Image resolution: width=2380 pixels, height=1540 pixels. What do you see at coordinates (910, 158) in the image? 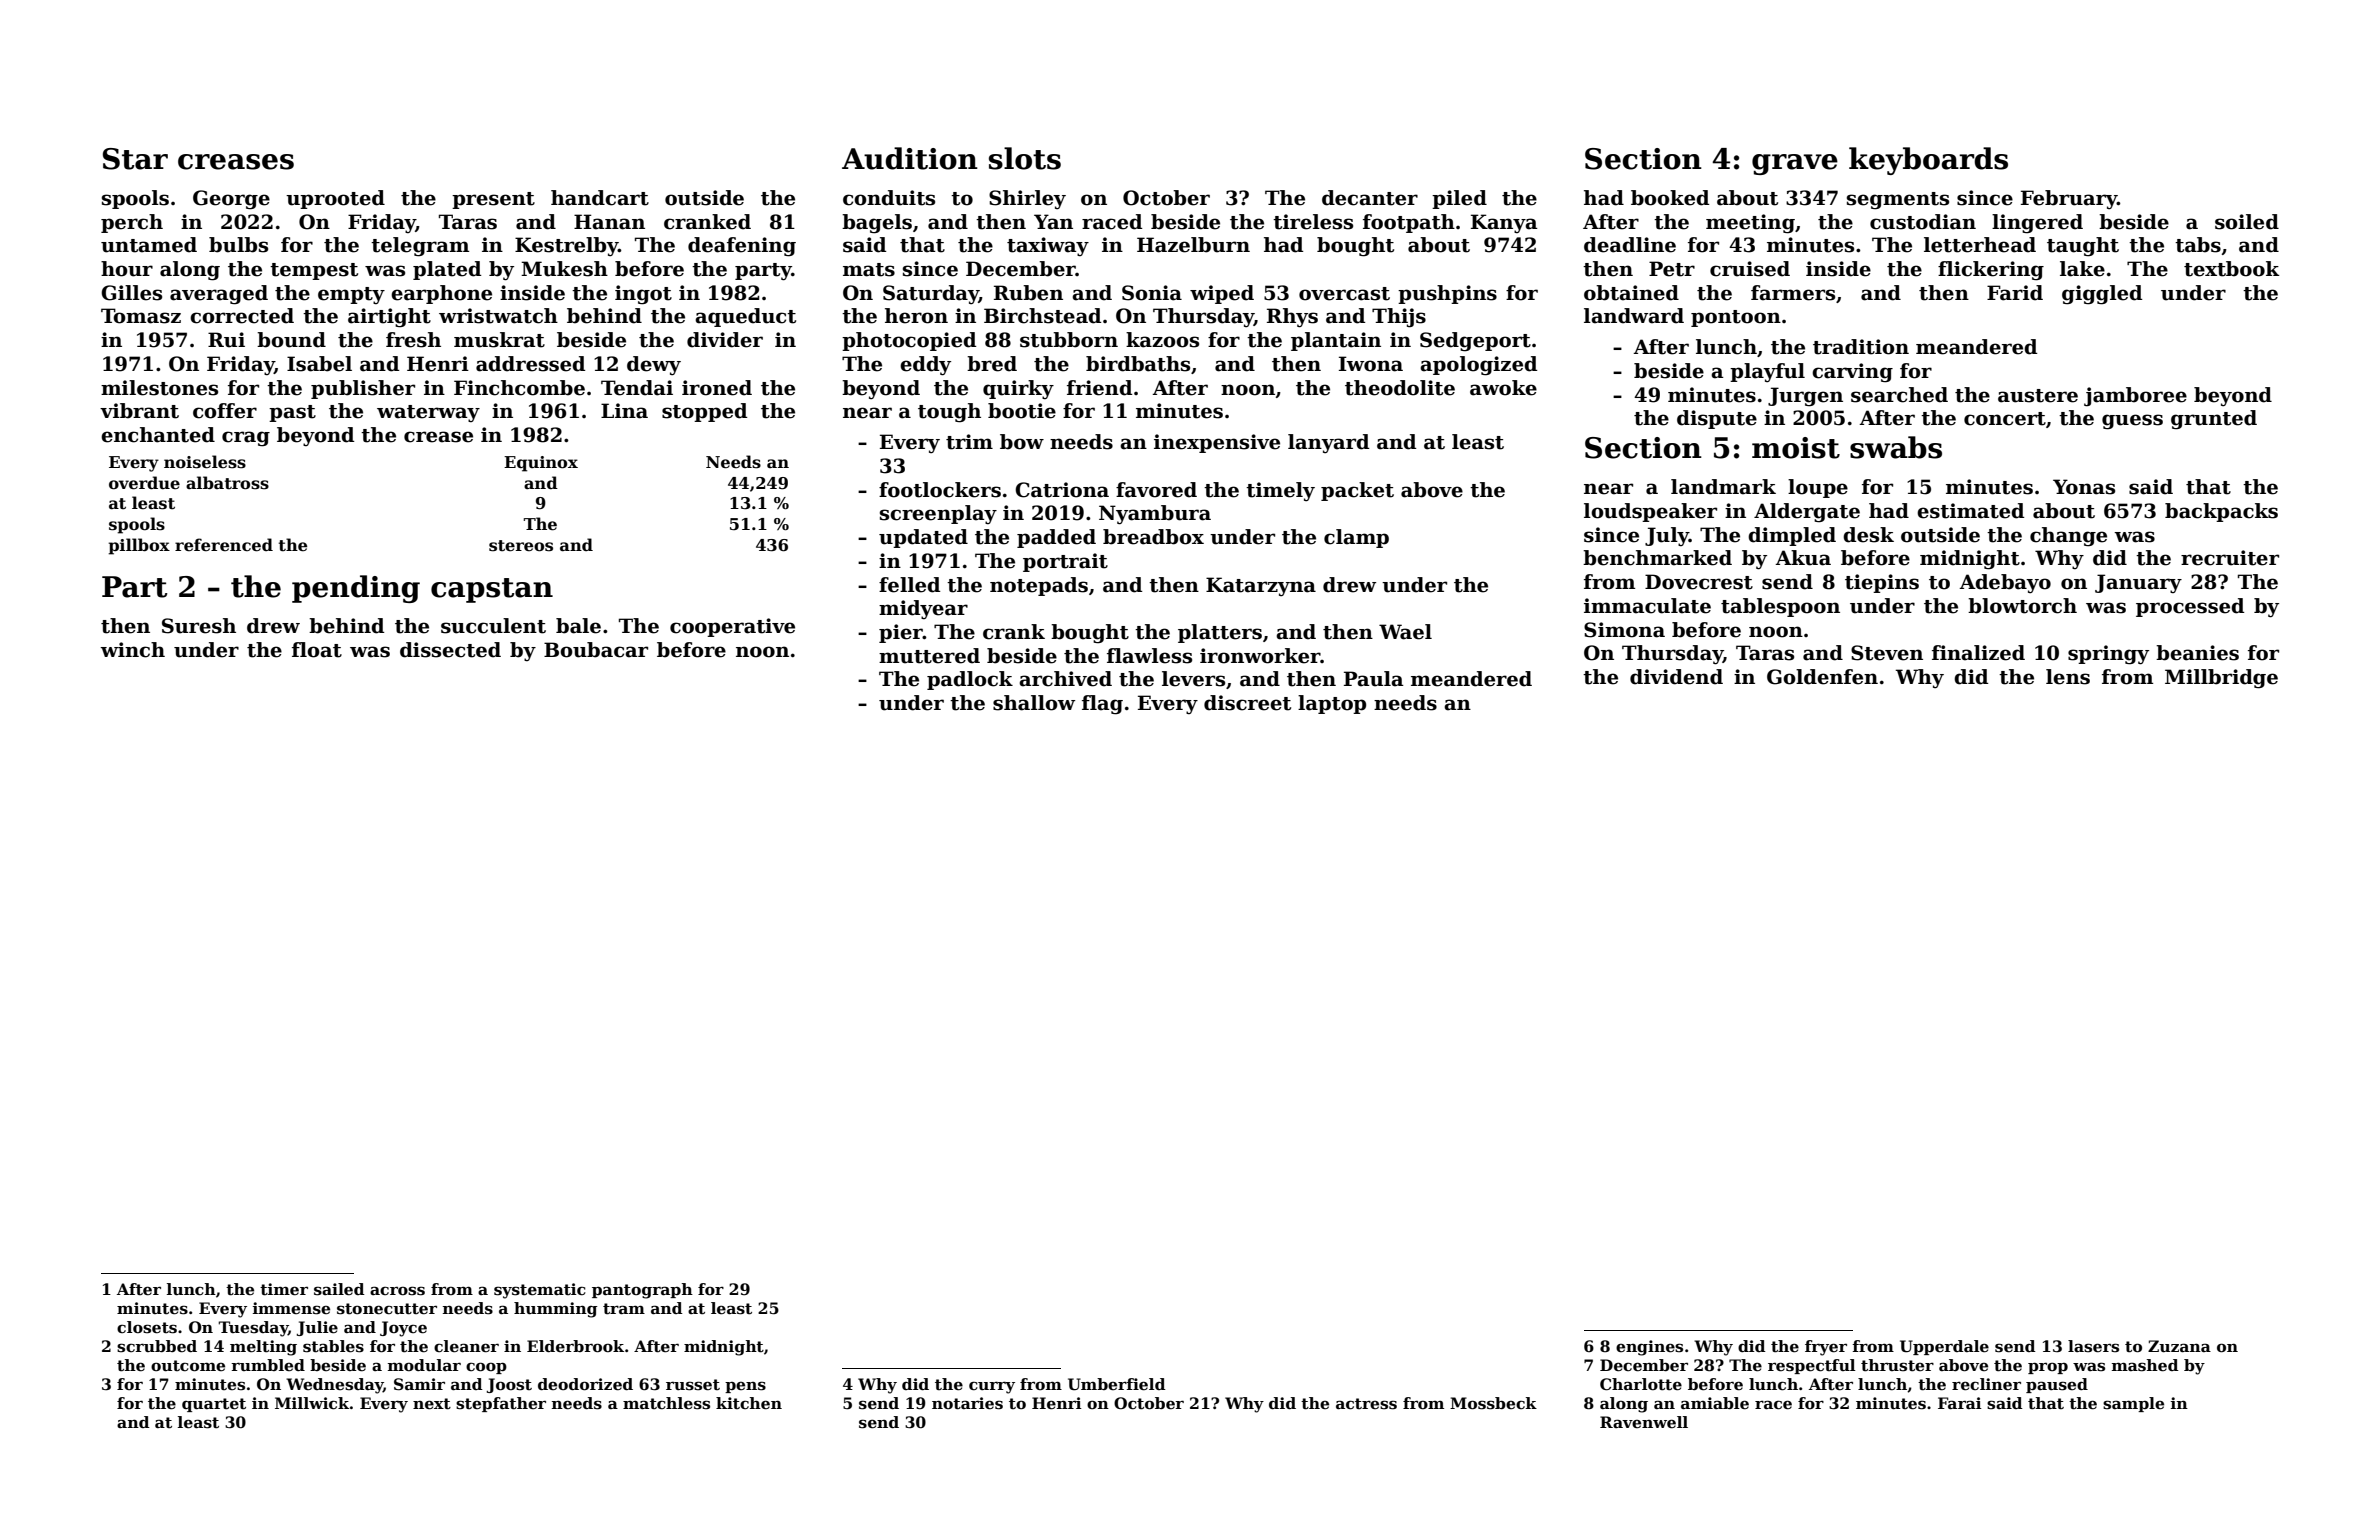
I see `Audition` at bounding box center [910, 158].
